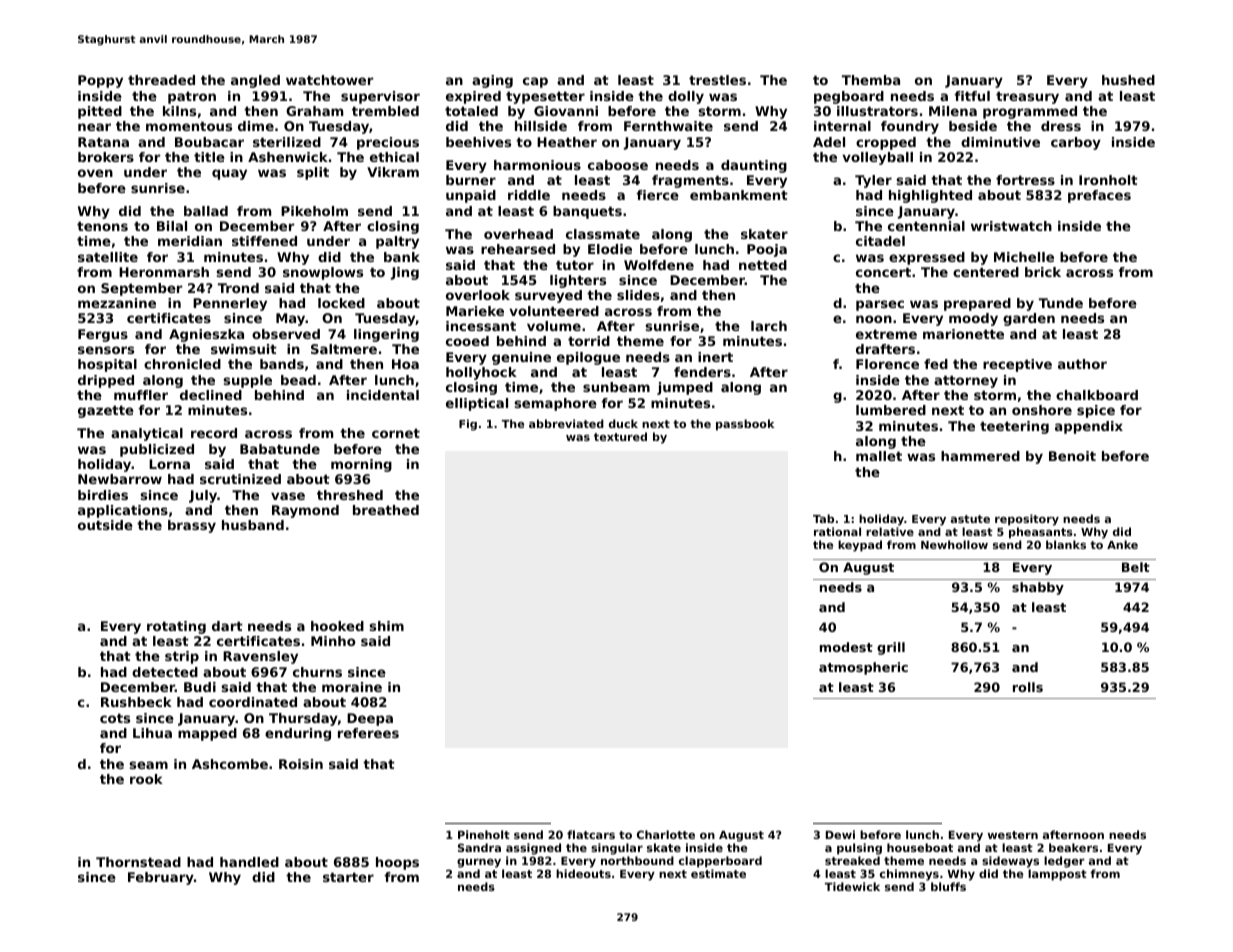 This page has height=952, width=1233. Describe the element at coordinates (1027, 520) in the page. I see `repository` at that location.
